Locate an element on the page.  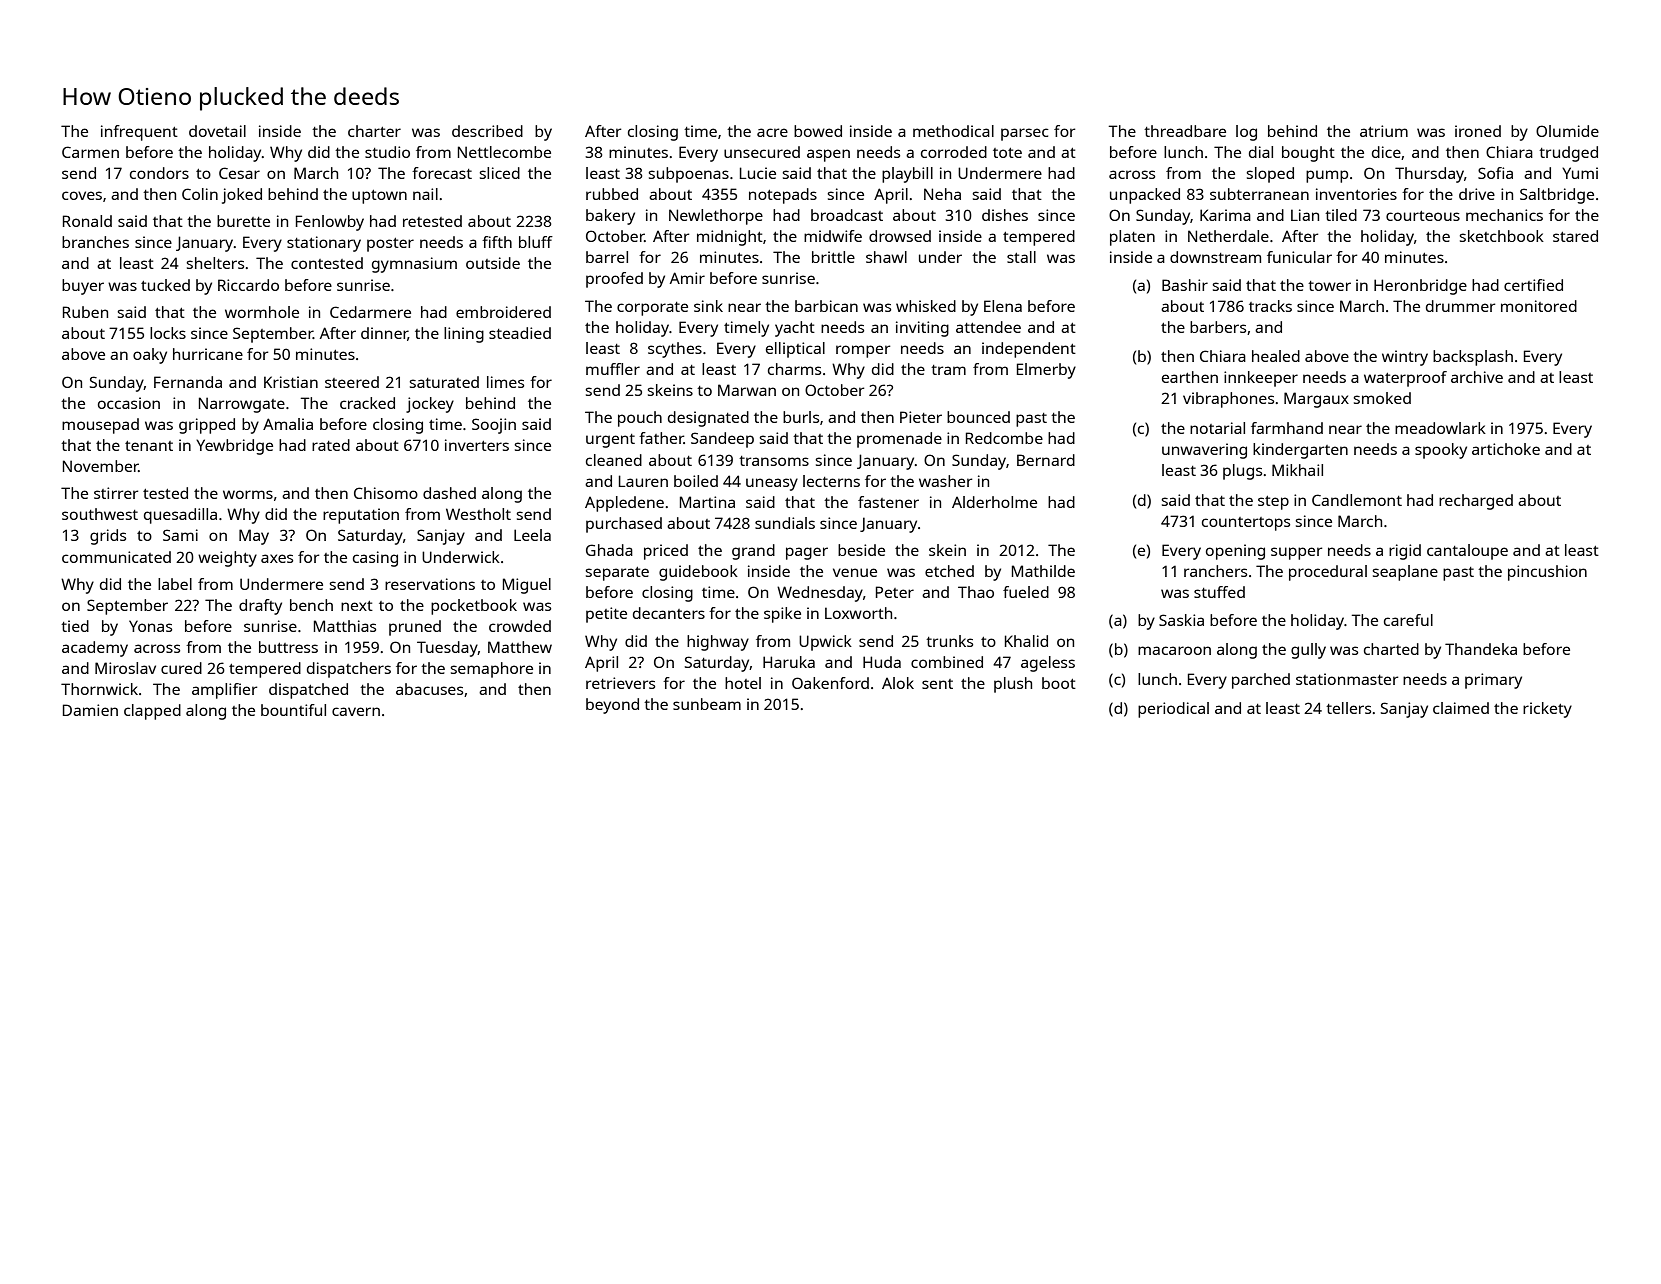
periodical is located at coordinates (1173, 710).
